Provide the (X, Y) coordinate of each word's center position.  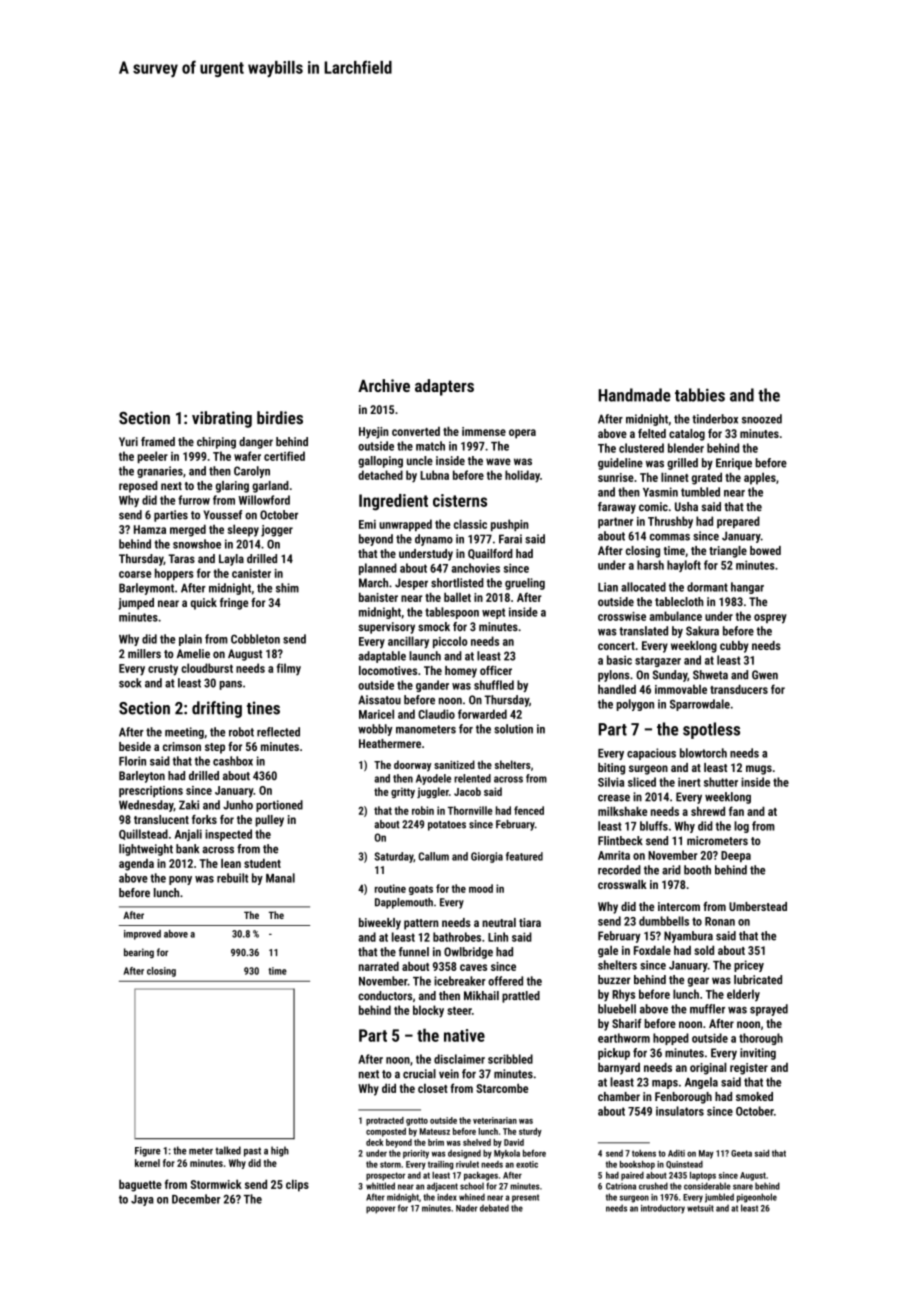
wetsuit (700, 1208)
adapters (444, 387)
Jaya (142, 1200)
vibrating (222, 419)
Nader (467, 1208)
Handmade (634, 395)
